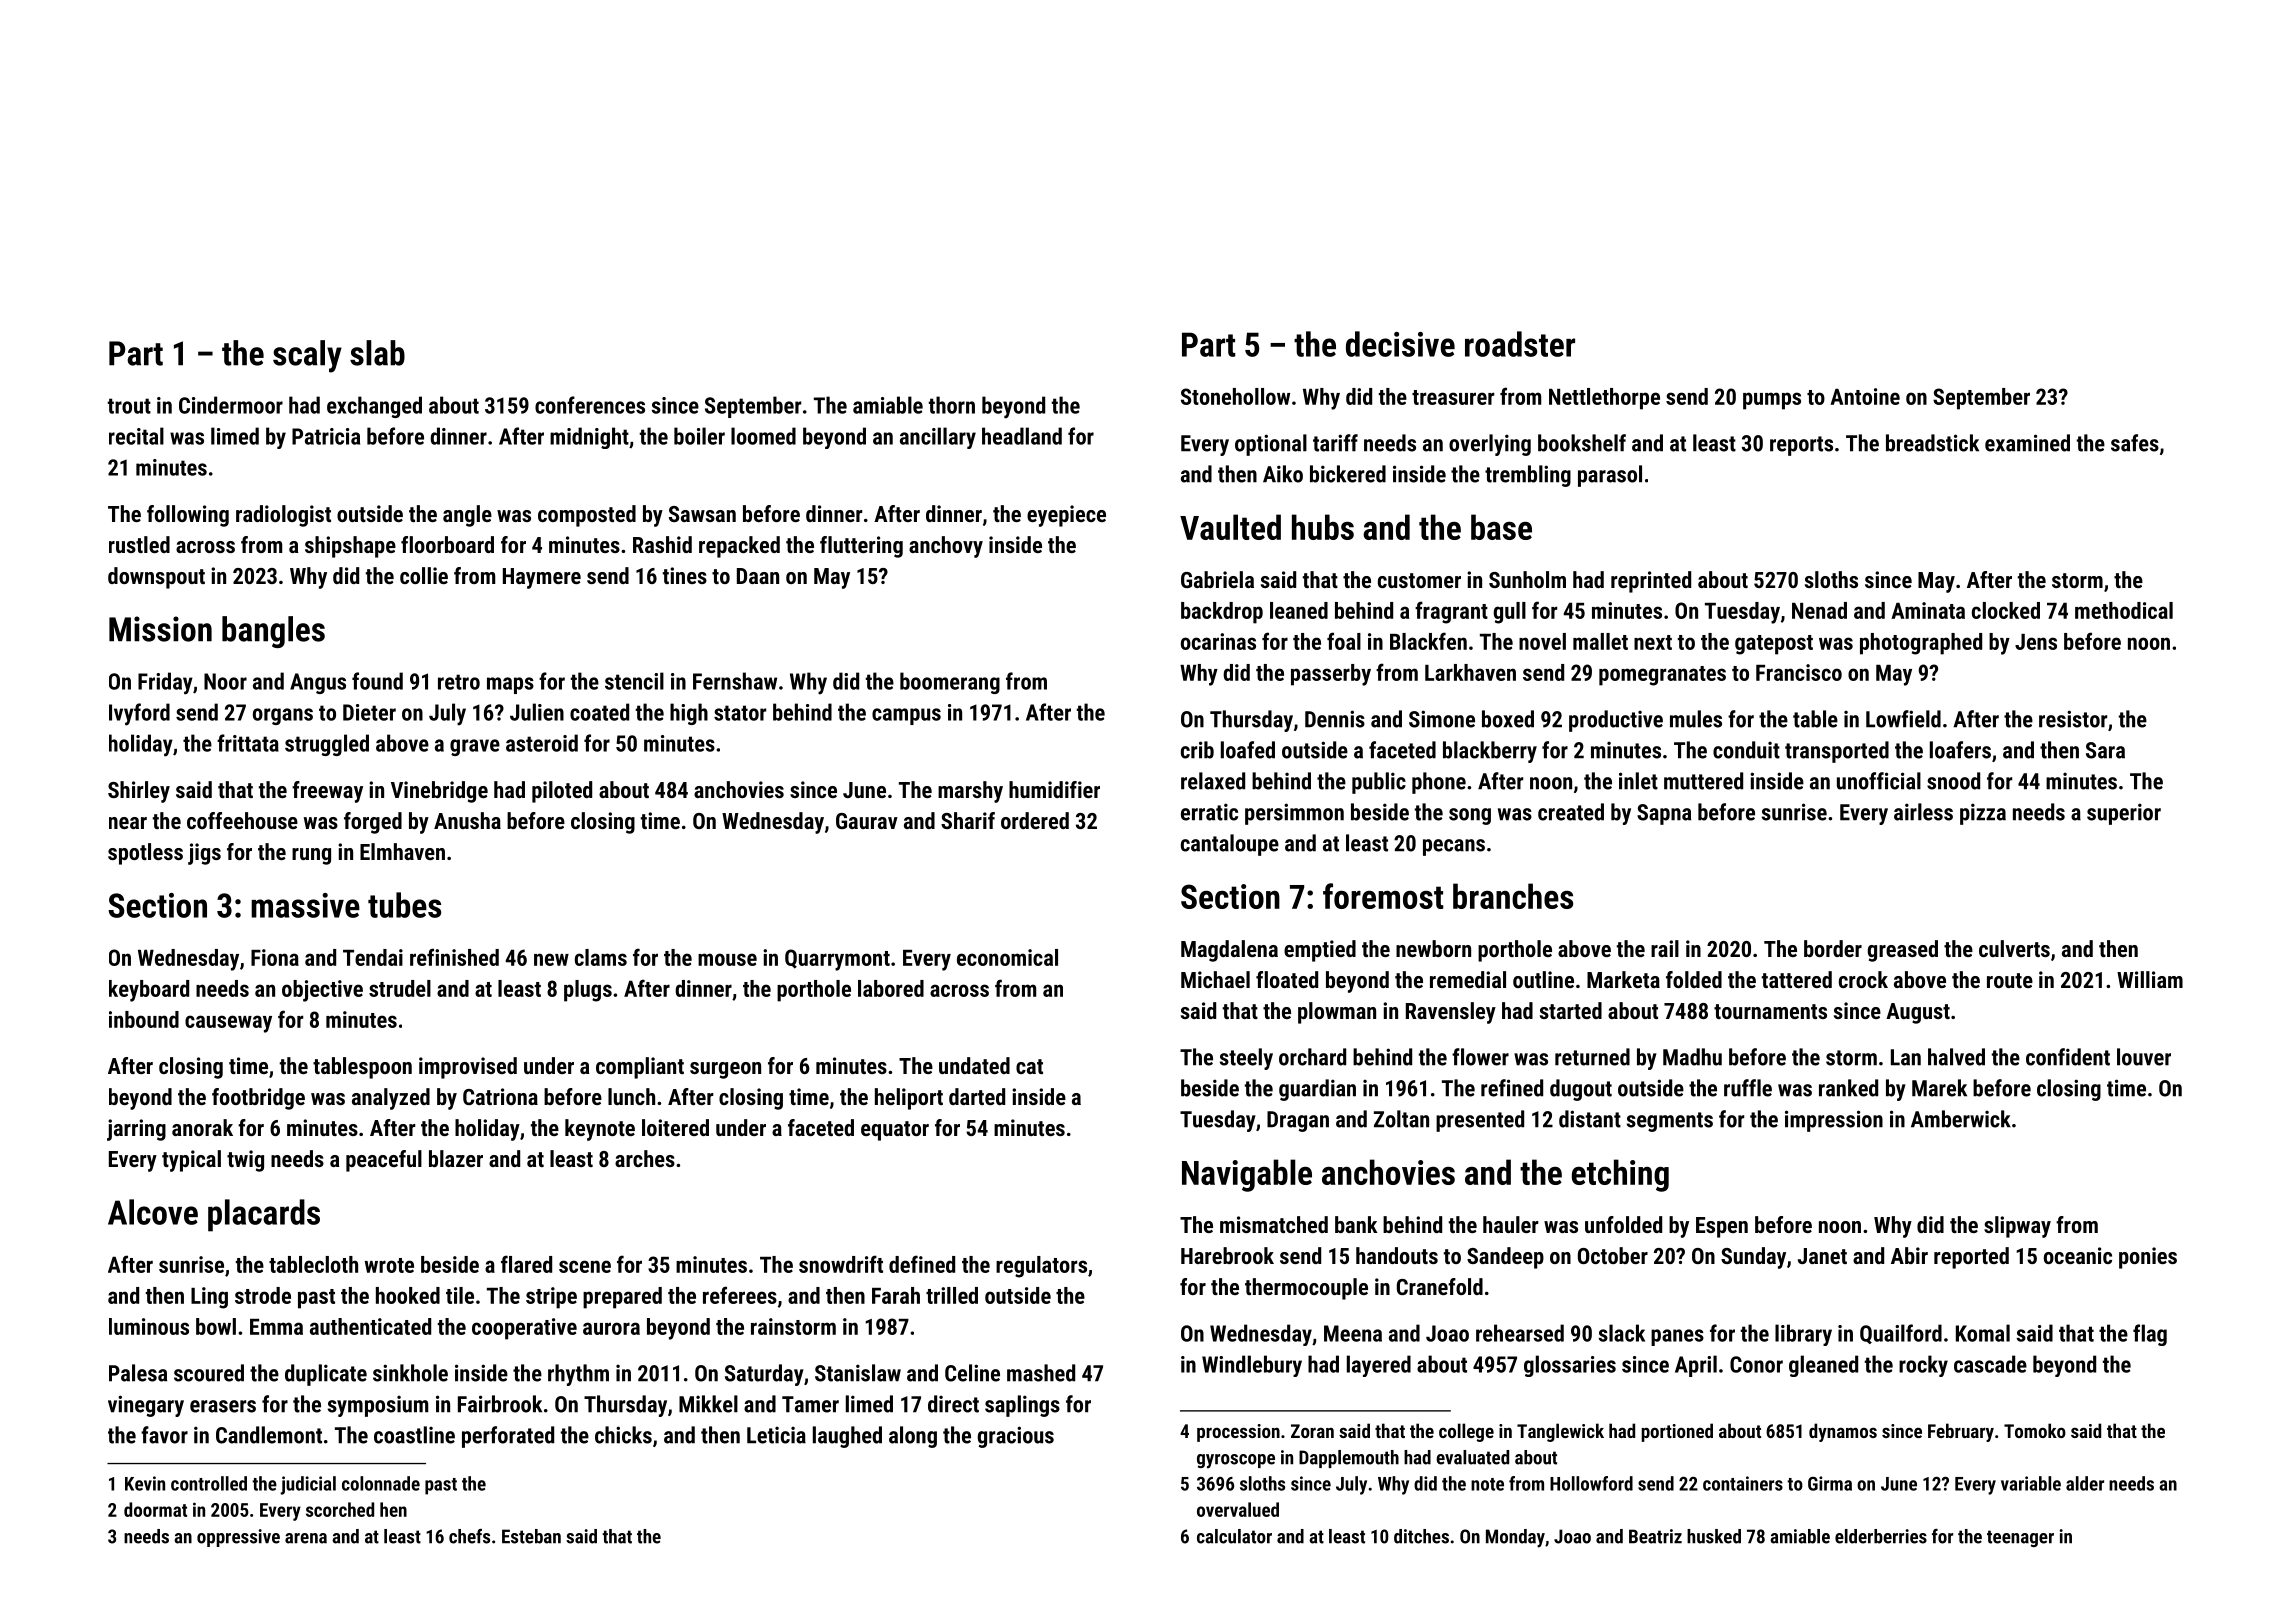 The image size is (2292, 1620). What do you see at coordinates (223, 1406) in the document?
I see `erasers` at bounding box center [223, 1406].
